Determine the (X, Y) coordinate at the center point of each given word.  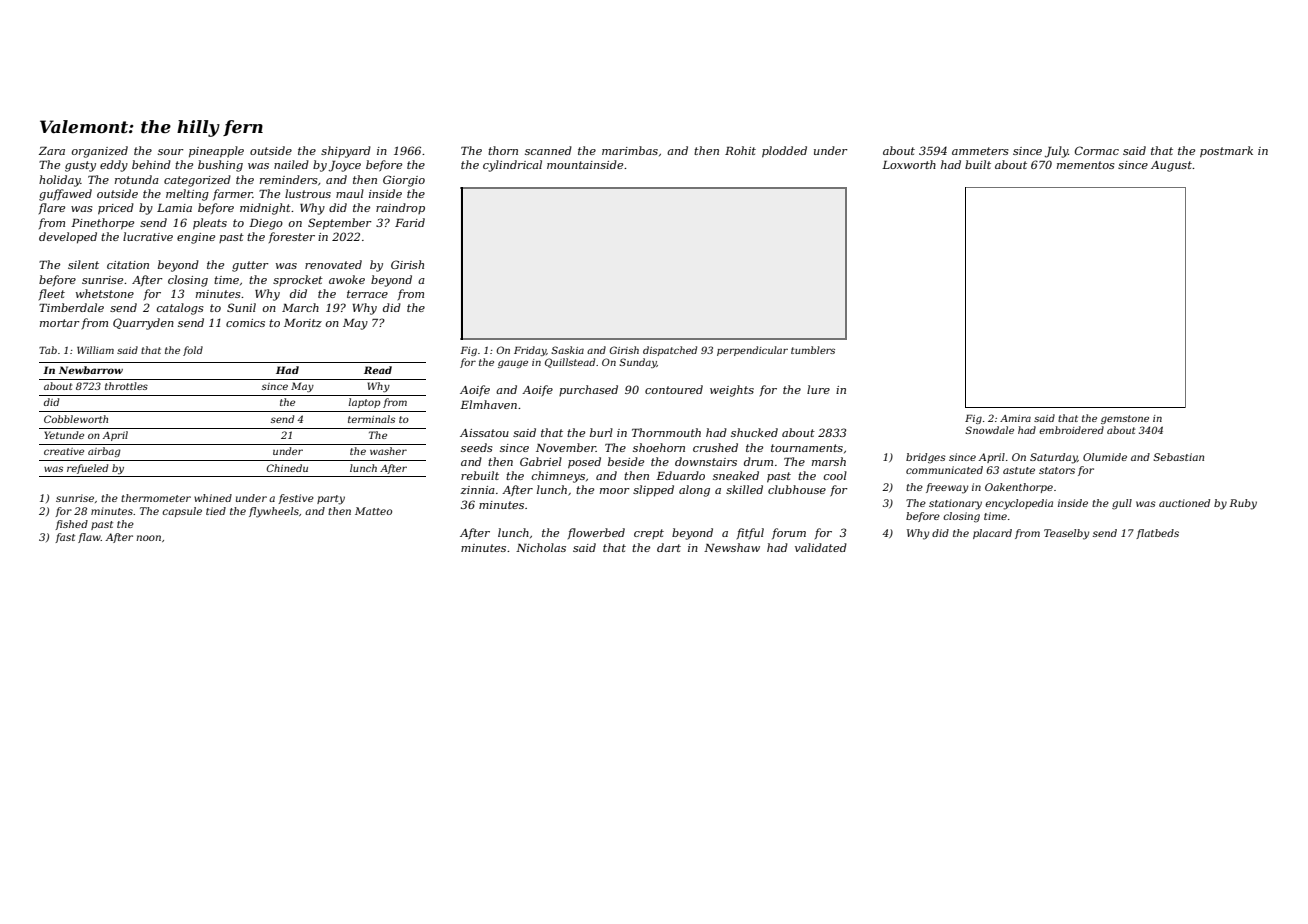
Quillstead (570, 363)
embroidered (1071, 430)
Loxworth (909, 164)
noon (148, 538)
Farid (410, 222)
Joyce (345, 166)
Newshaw (732, 547)
